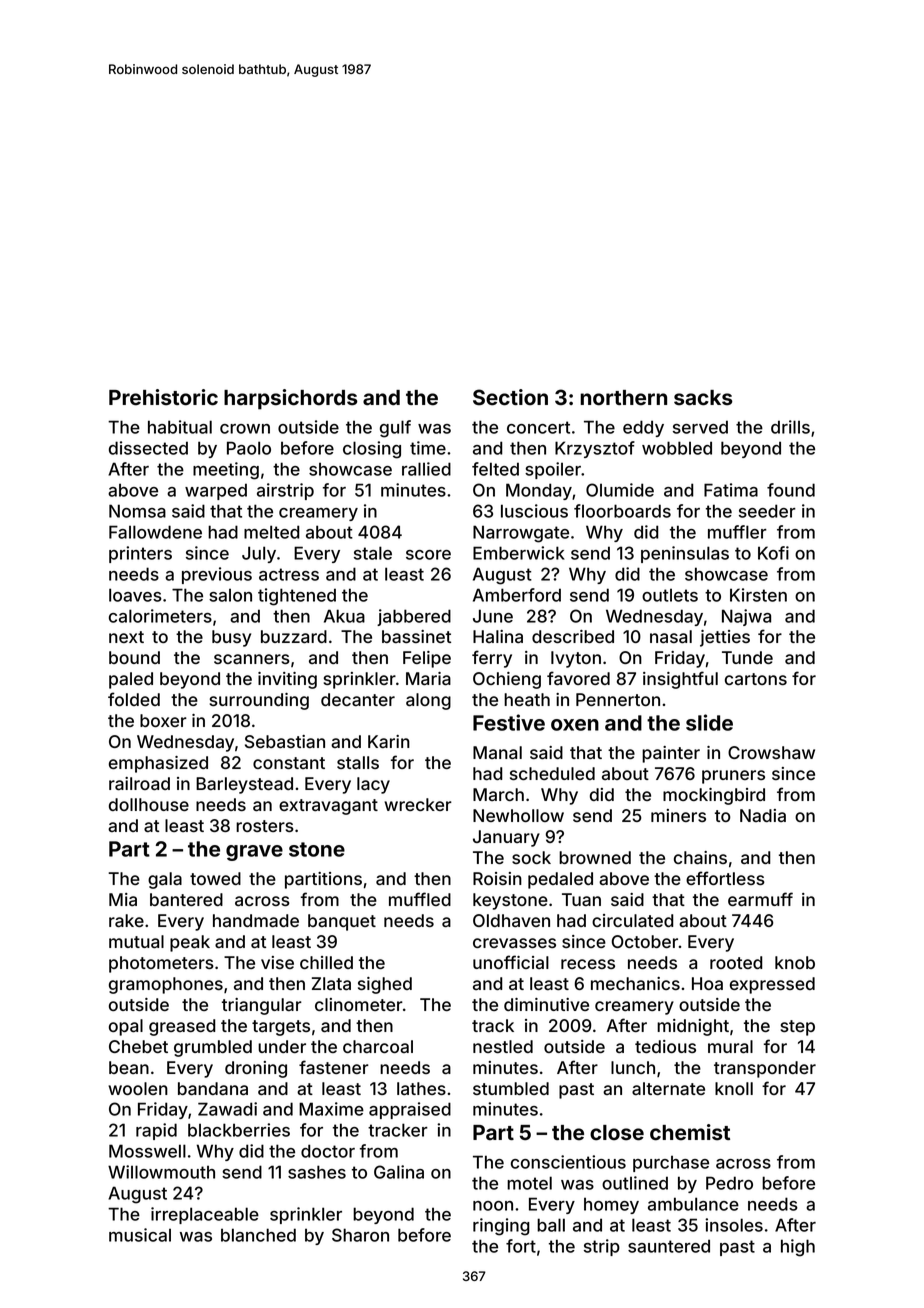 The image size is (924, 1308). I want to click on musical, so click(140, 1235).
